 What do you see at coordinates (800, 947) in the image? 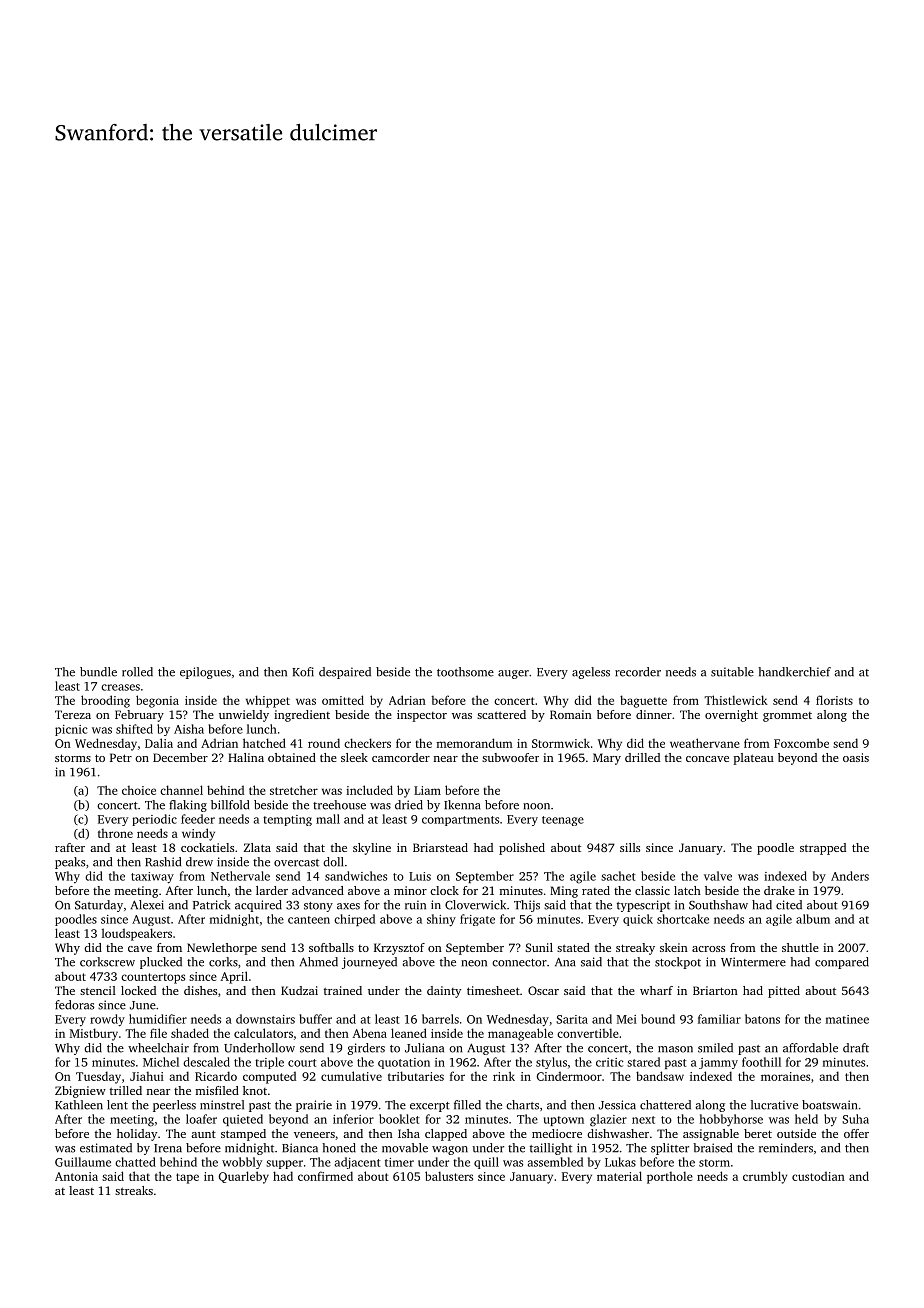
I see `shuttle` at bounding box center [800, 947].
